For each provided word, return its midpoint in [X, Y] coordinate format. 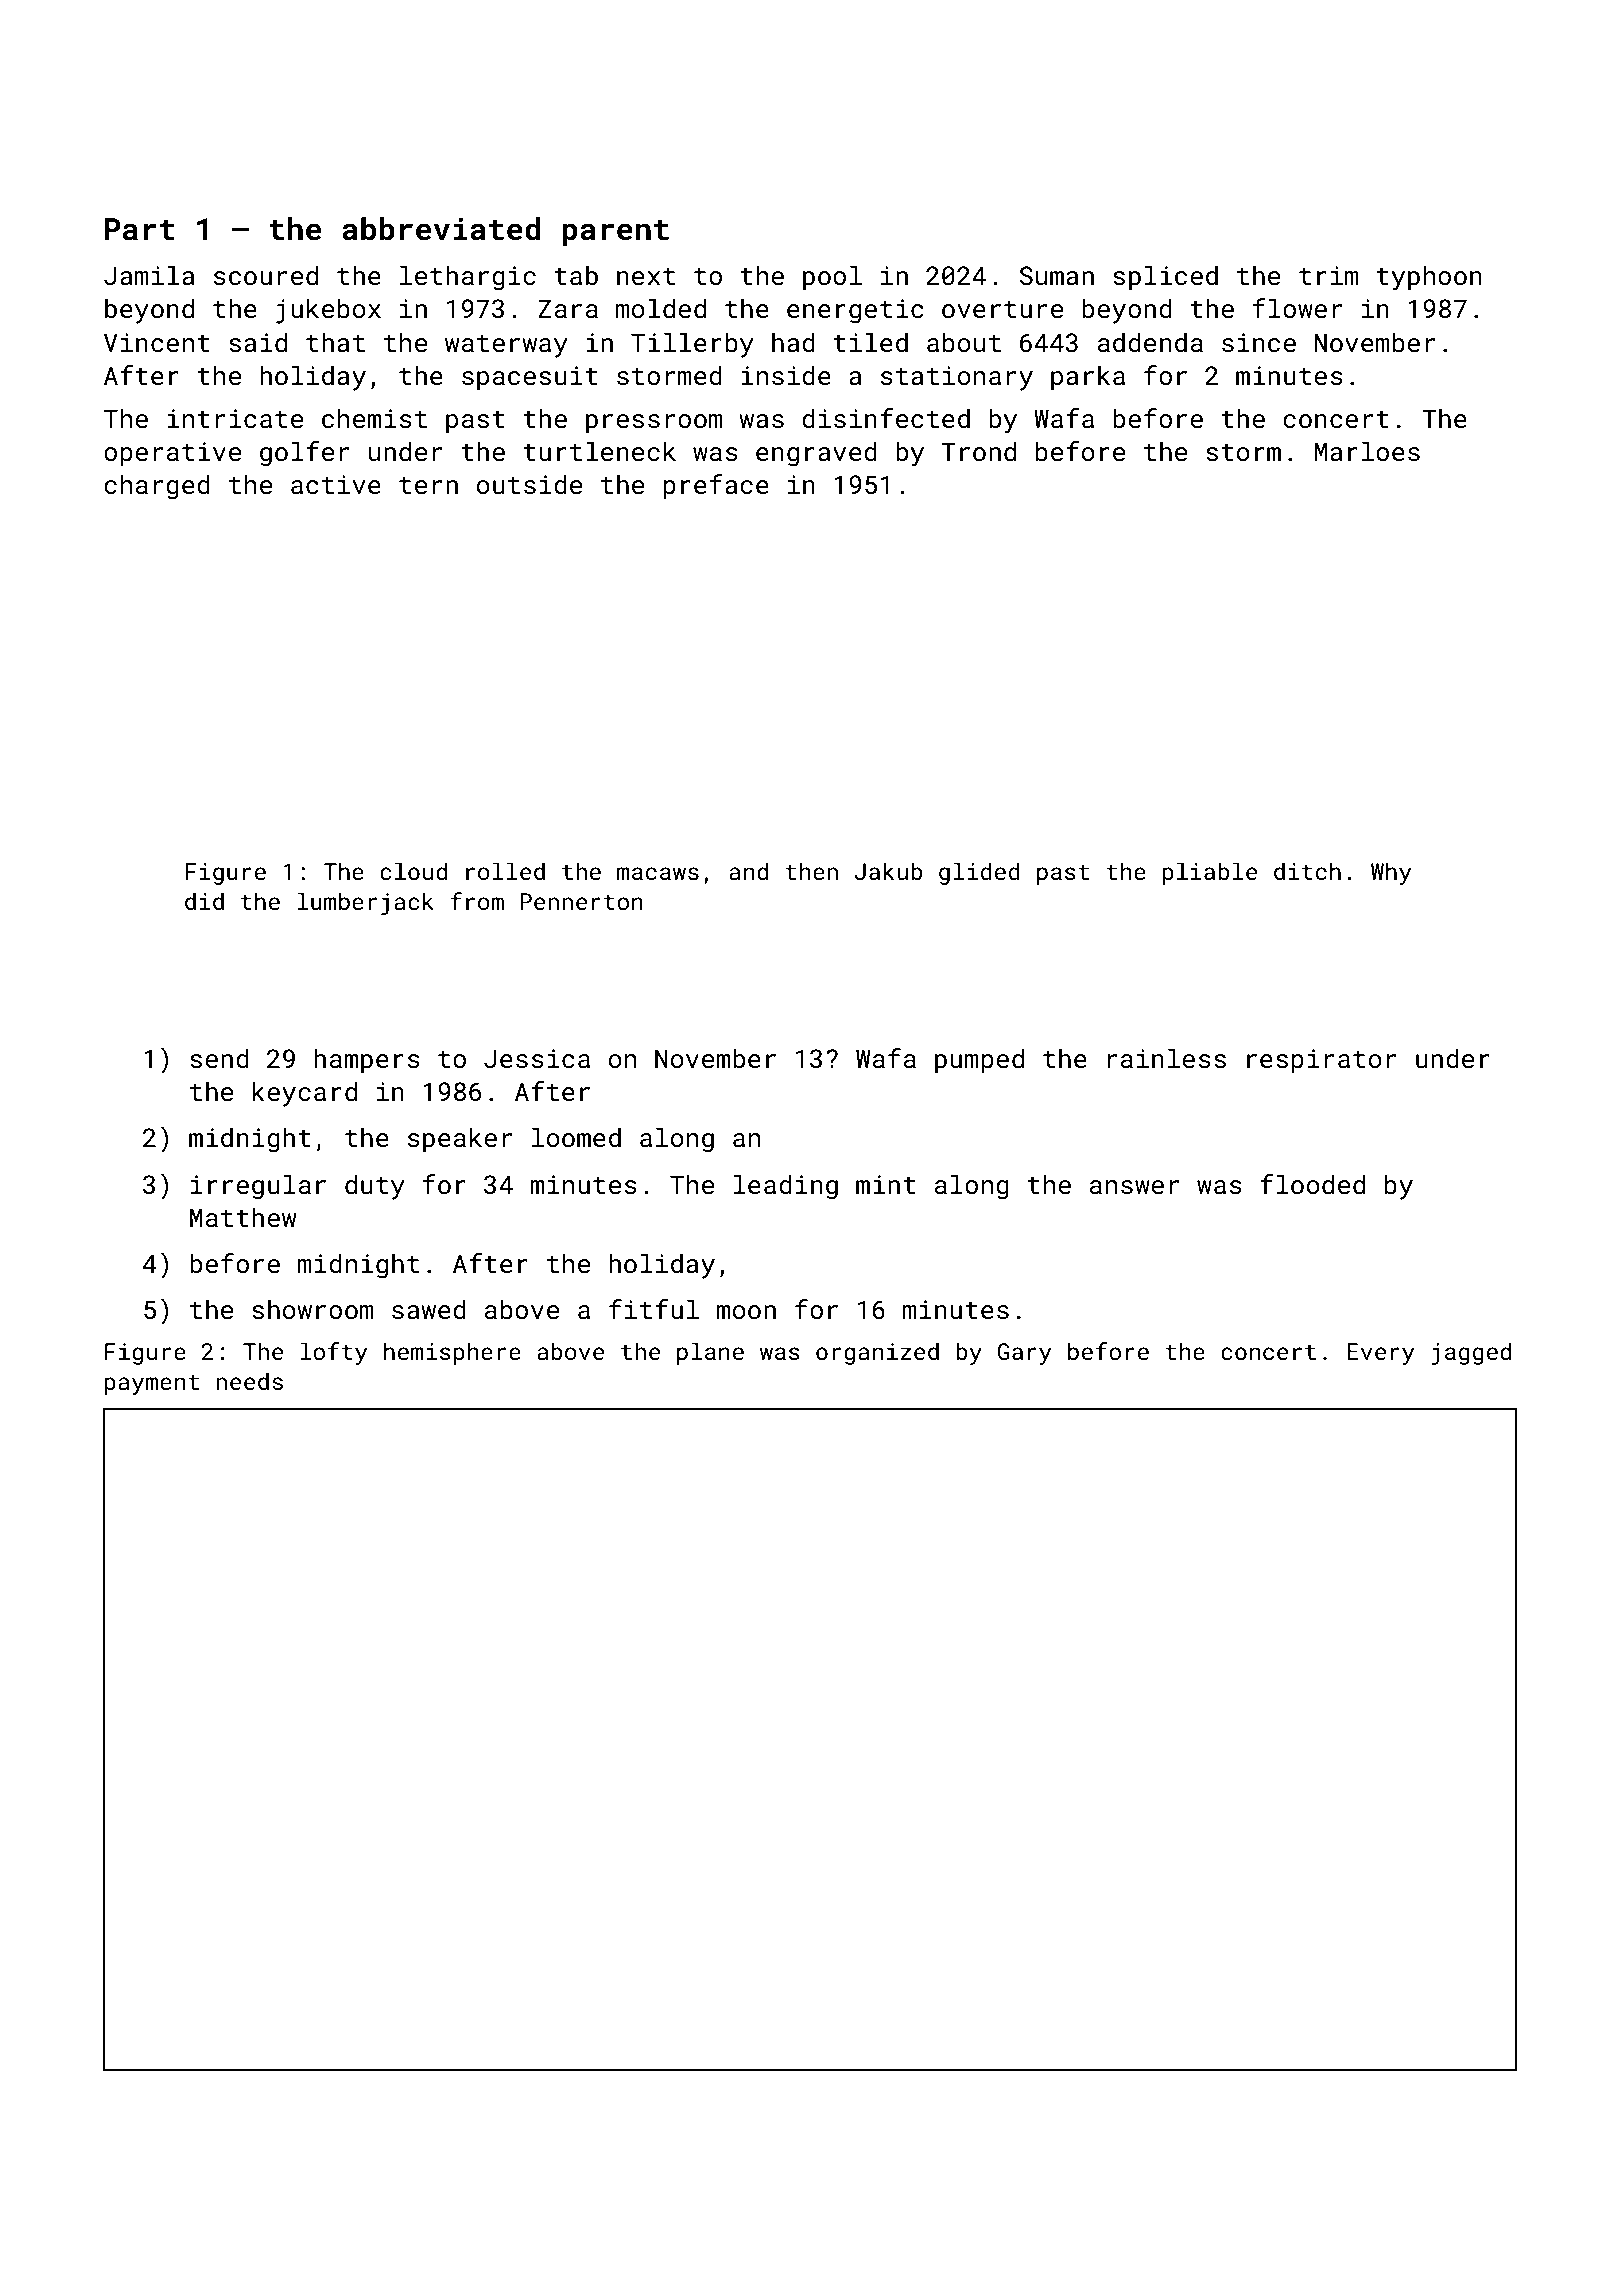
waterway [506, 346]
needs [249, 1381]
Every [1380, 1354]
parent [615, 233]
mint [886, 1185]
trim [1329, 276]
